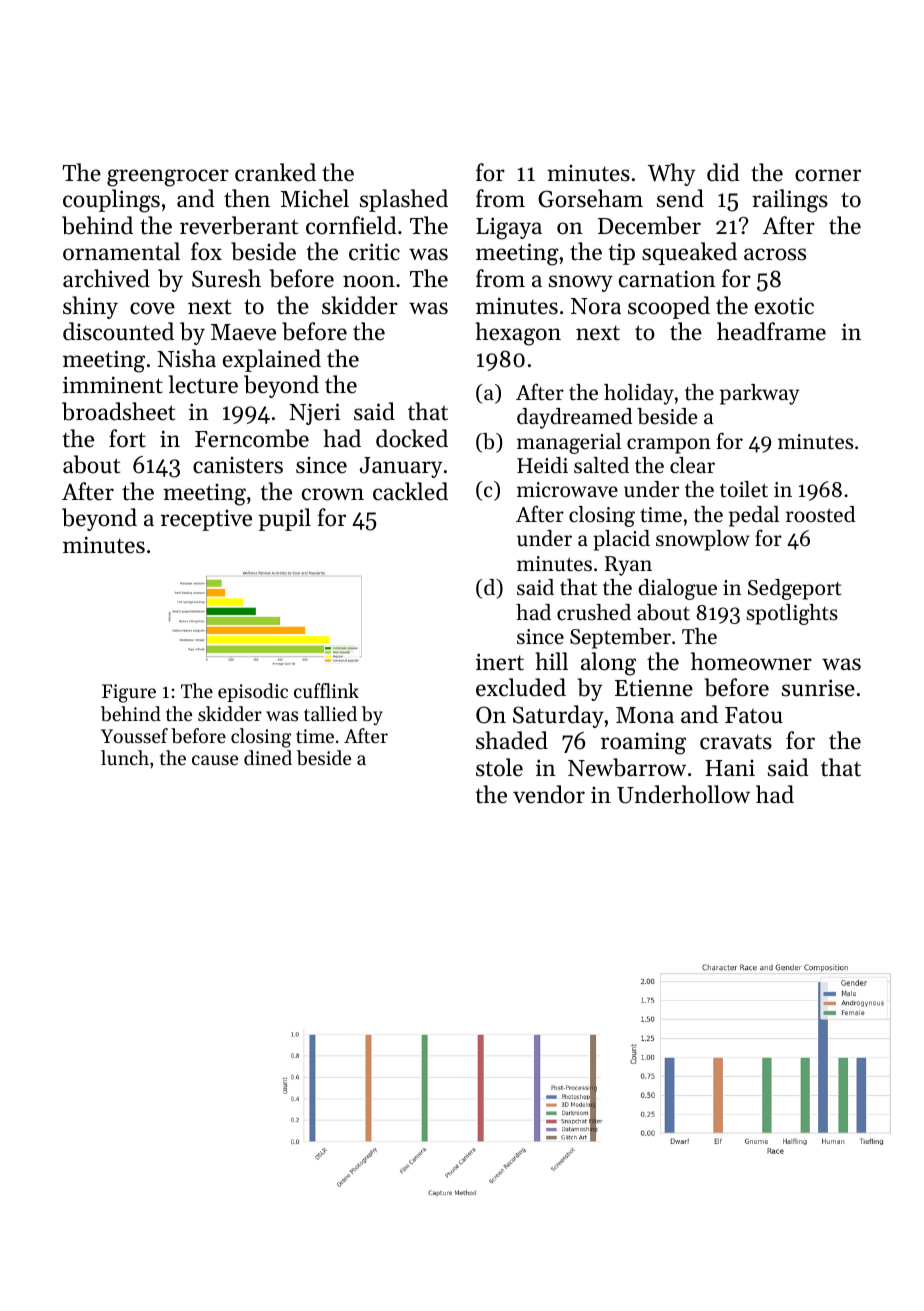  What do you see at coordinates (669, 446) in the image?
I see `crampon` at bounding box center [669, 446].
